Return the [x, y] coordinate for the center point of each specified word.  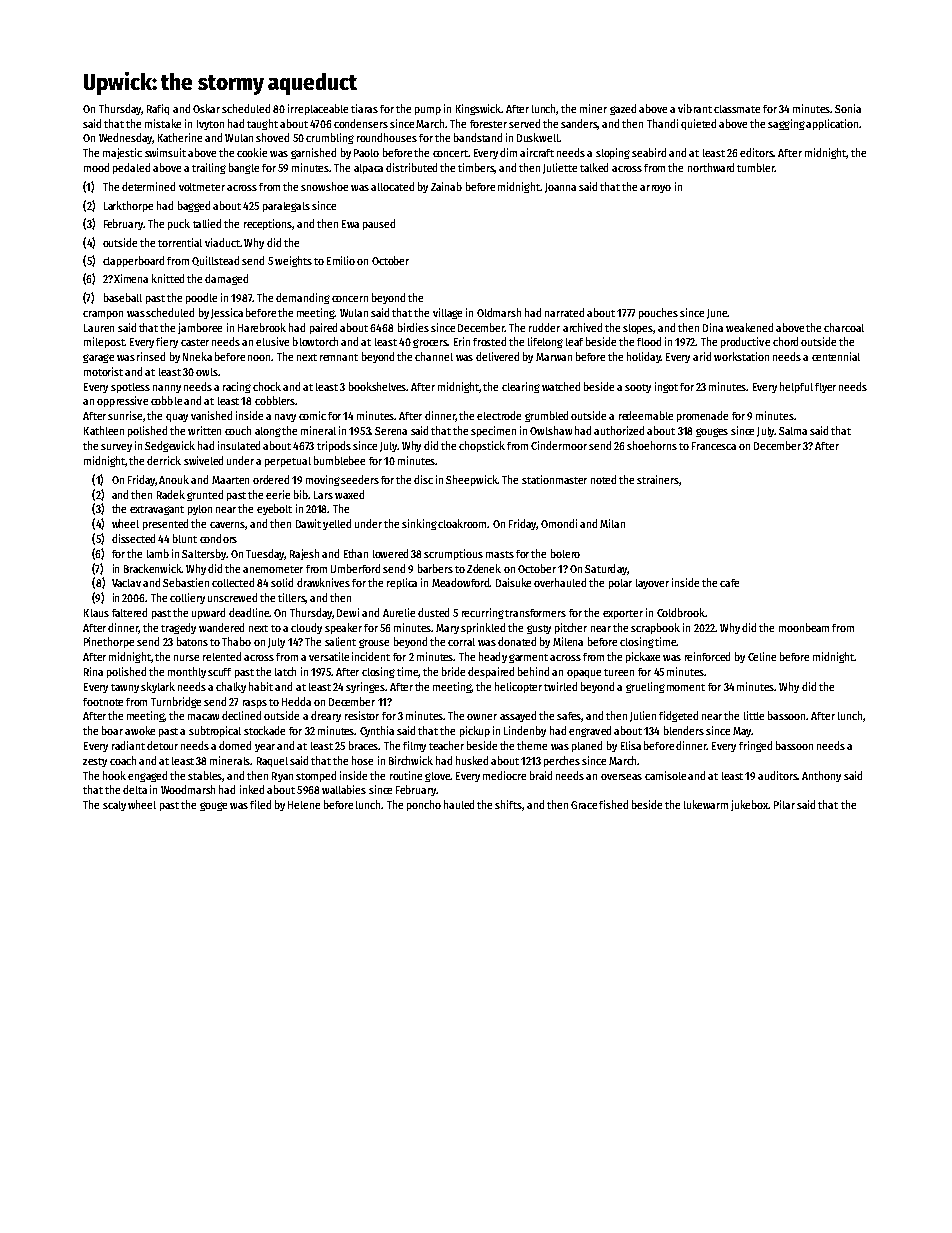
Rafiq [158, 109]
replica [402, 583]
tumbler [756, 167]
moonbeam [804, 627]
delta [135, 789]
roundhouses [387, 137]
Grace [584, 805]
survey [116, 448]
